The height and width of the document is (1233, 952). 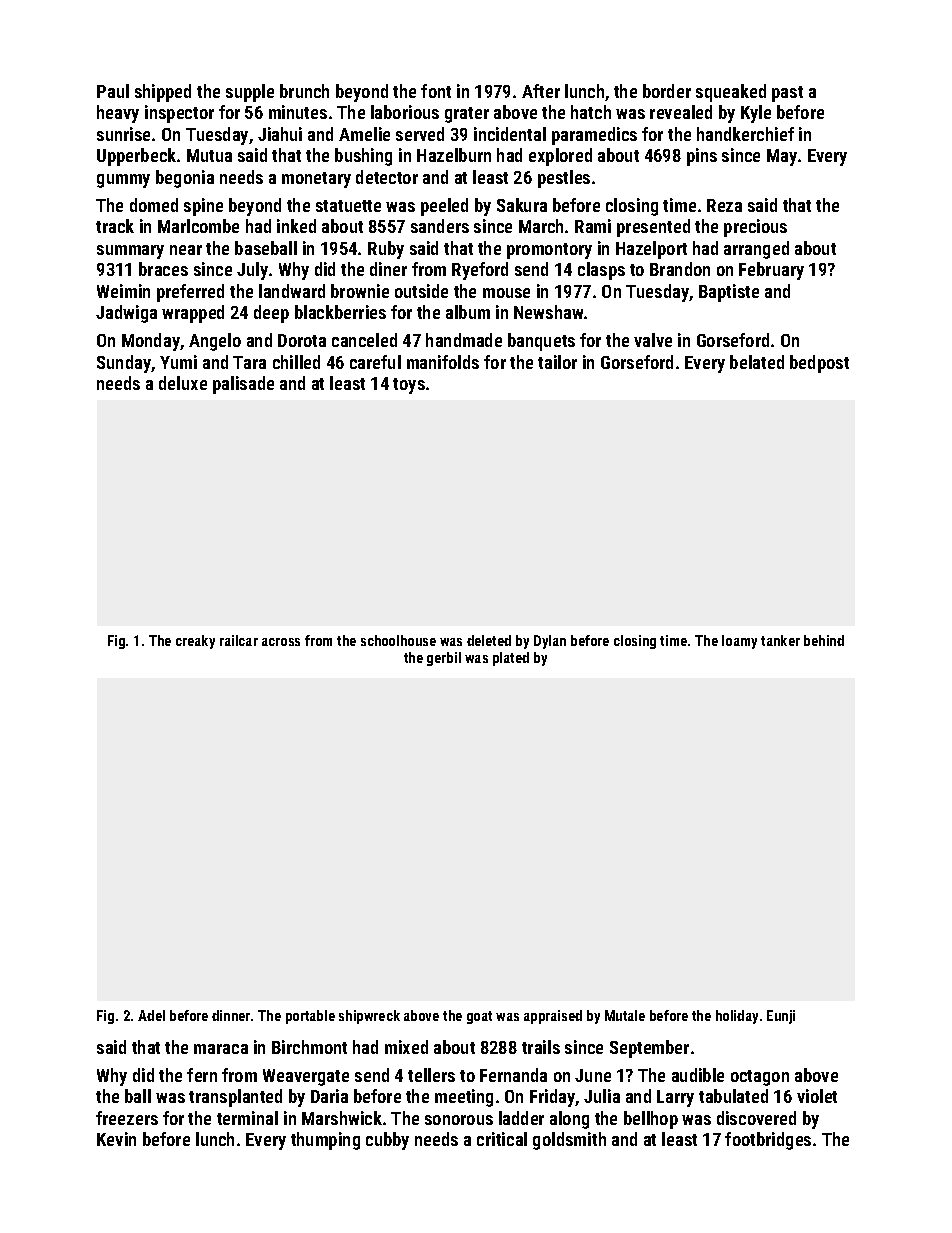 I want to click on Dylan, so click(x=550, y=642).
